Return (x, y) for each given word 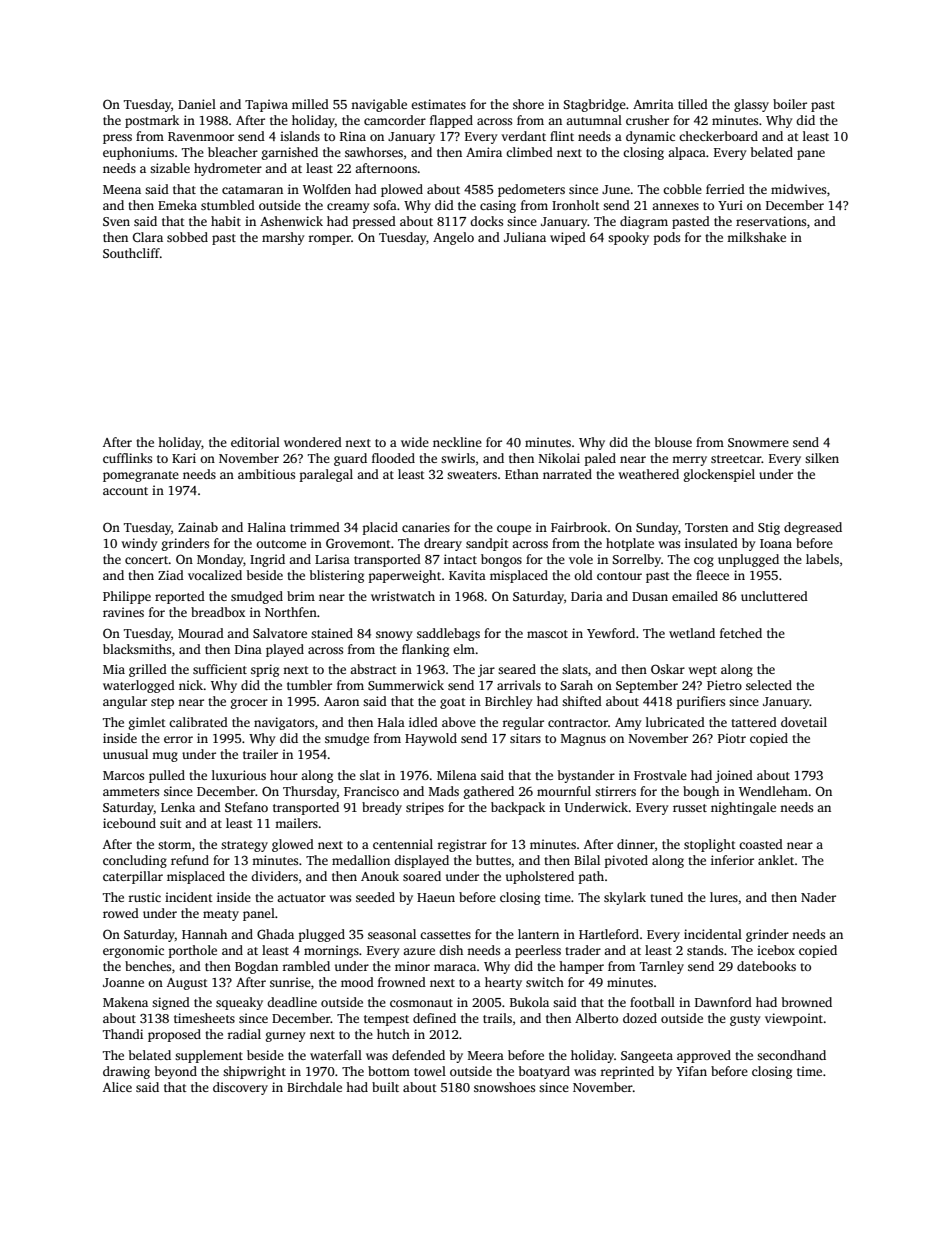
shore (528, 104)
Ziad (171, 575)
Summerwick (406, 685)
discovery (240, 1088)
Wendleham (773, 791)
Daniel (197, 104)
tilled (693, 104)
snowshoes (504, 1087)
